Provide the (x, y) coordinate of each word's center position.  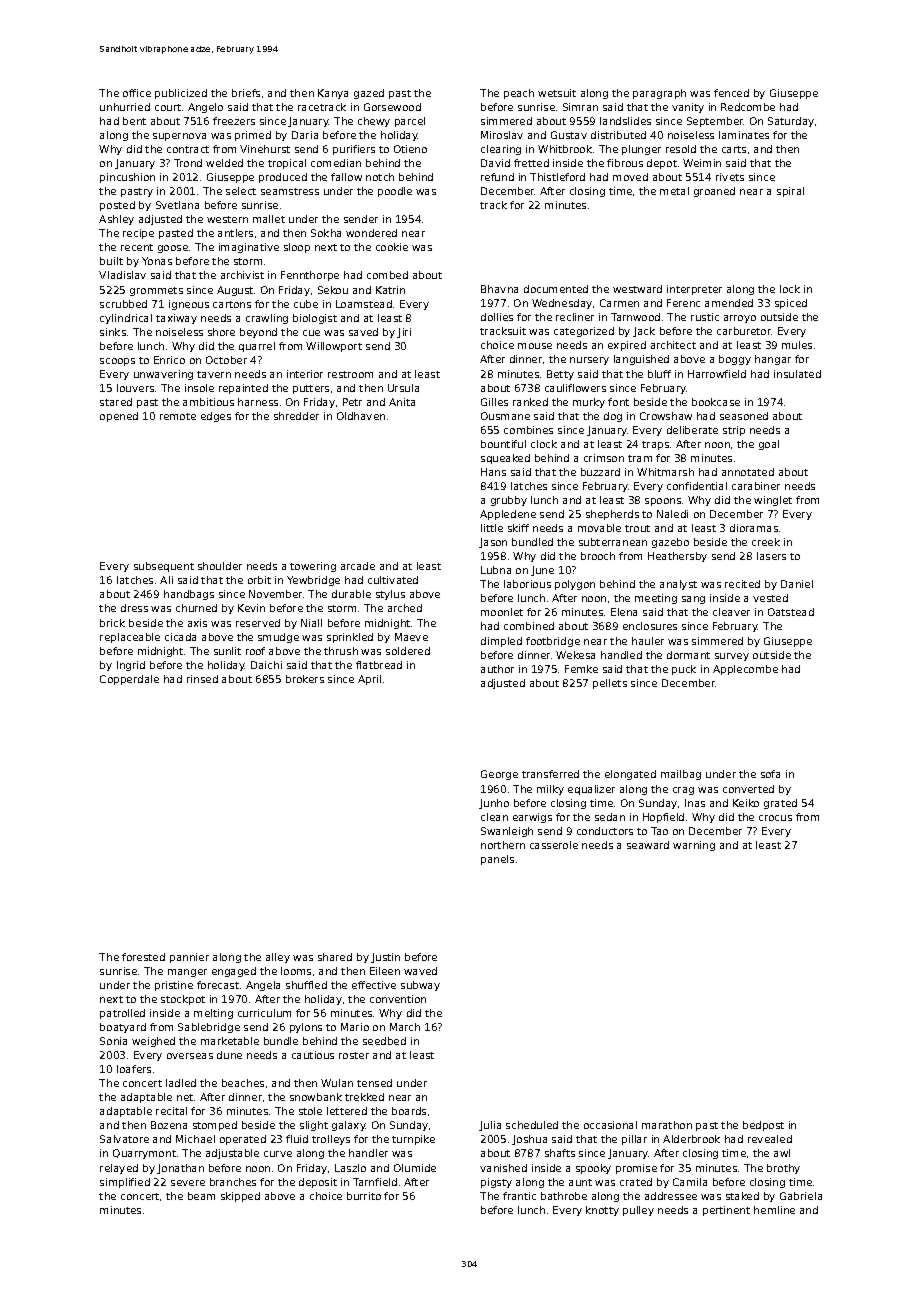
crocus (775, 818)
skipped (240, 1197)
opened (119, 417)
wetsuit (557, 93)
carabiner (756, 486)
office (137, 93)
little (492, 528)
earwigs (532, 818)
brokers (305, 679)
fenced (731, 93)
